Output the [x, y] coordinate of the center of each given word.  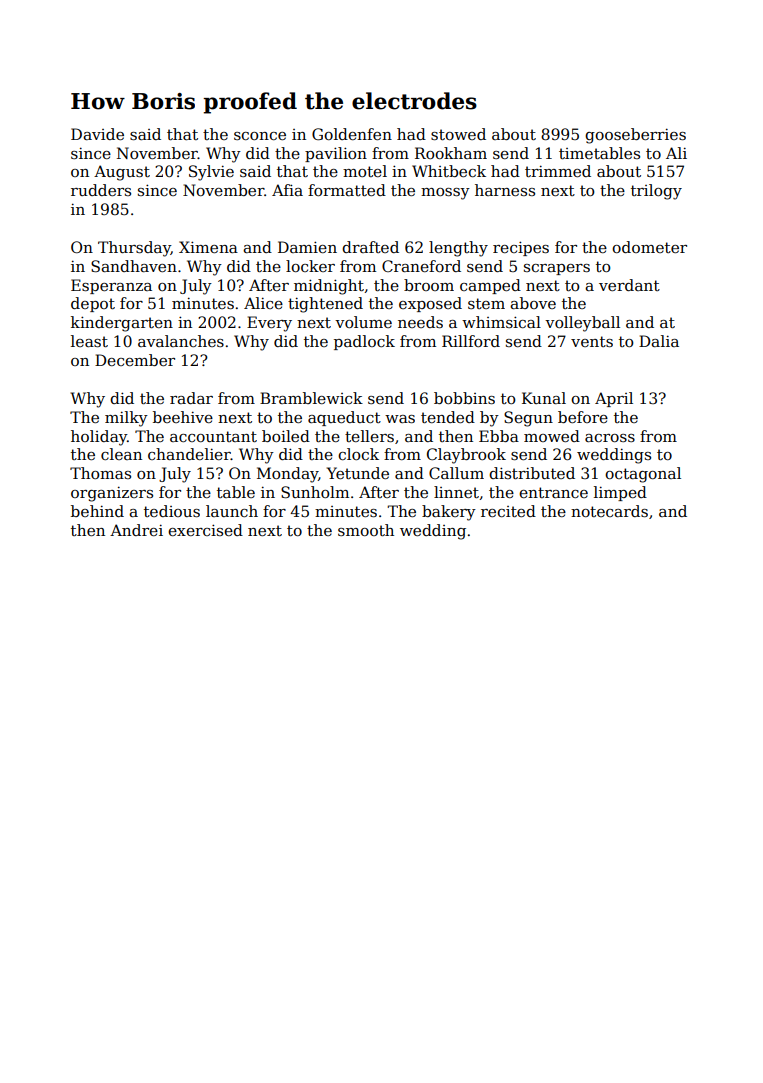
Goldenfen [352, 134]
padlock [364, 342]
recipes [521, 248]
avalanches [181, 341]
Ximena [208, 247]
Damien [307, 247]
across [610, 438]
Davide [97, 134]
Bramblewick [311, 398]
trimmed [558, 171]
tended [448, 417]
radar [191, 398]
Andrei [136, 530]
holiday [99, 438]
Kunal [544, 398]
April [614, 399]
